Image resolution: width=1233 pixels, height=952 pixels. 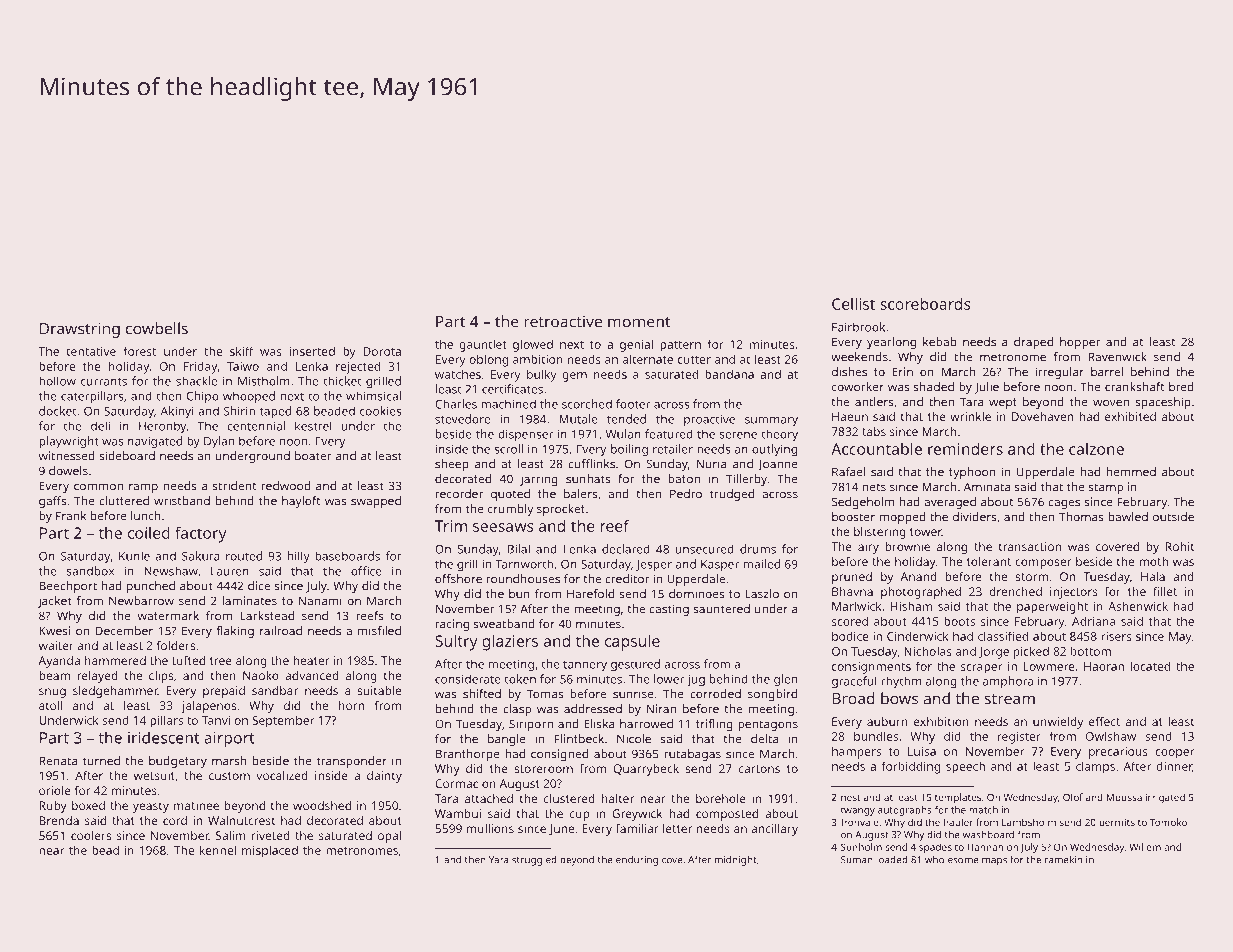 I want to click on September, so click(x=283, y=721).
